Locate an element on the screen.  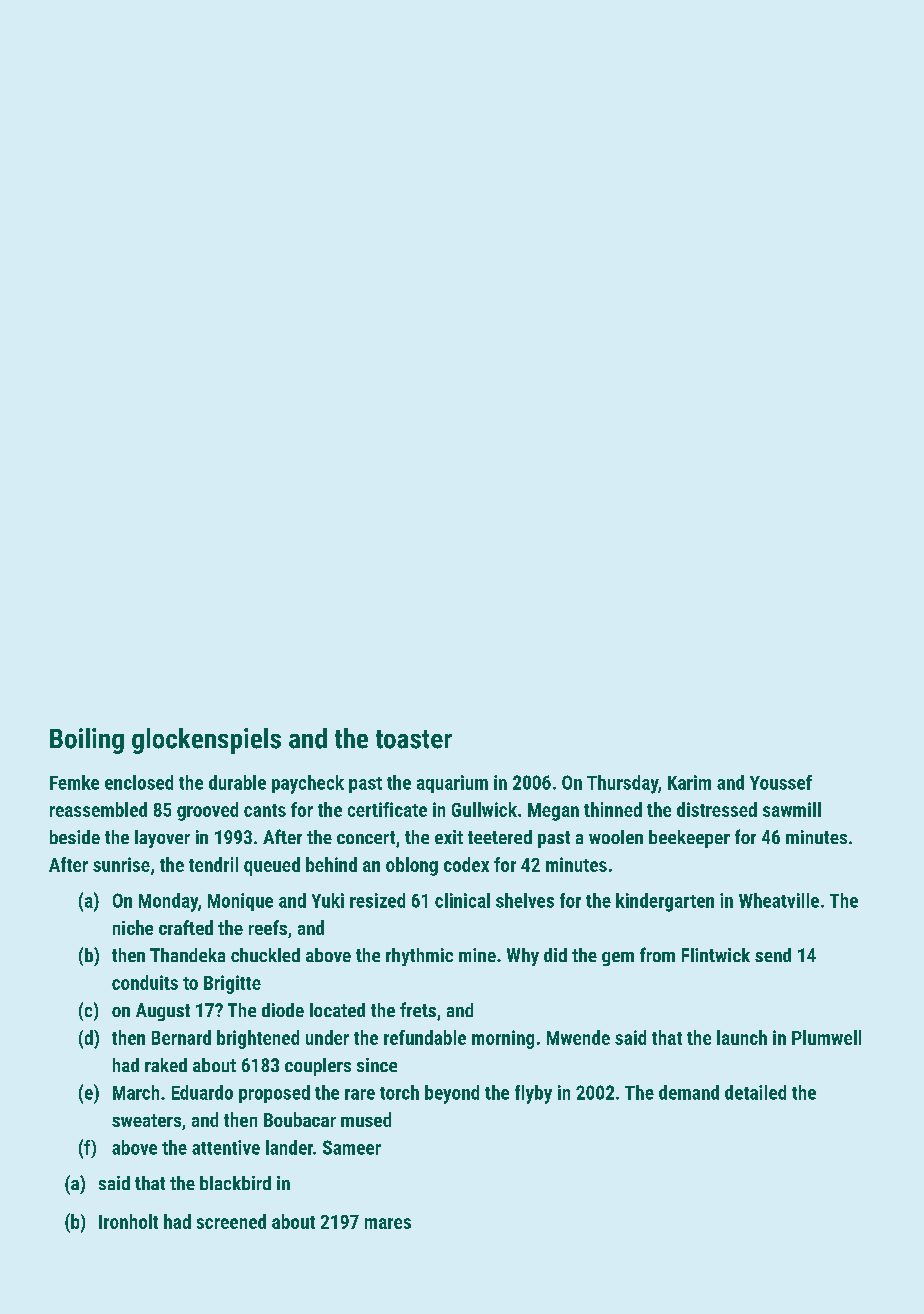
Flintwick is located at coordinates (716, 955).
